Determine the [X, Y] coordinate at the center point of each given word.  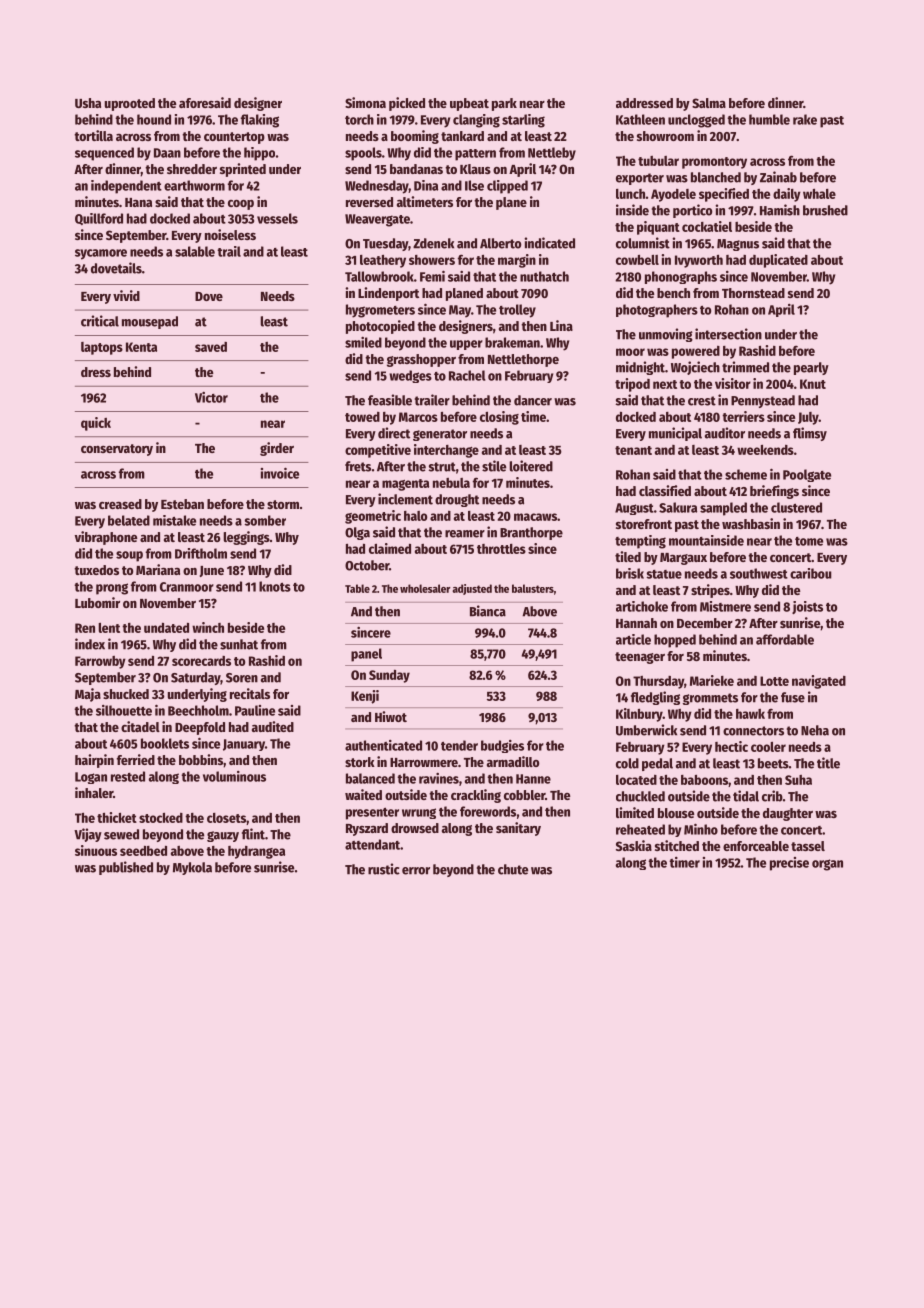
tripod [632, 385]
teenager [640, 658]
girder [277, 449]
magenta [405, 485]
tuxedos [96, 570]
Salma [709, 103]
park [504, 104]
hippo [259, 154]
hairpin [94, 761]
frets [358, 466]
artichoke [642, 606]
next [665, 384]
